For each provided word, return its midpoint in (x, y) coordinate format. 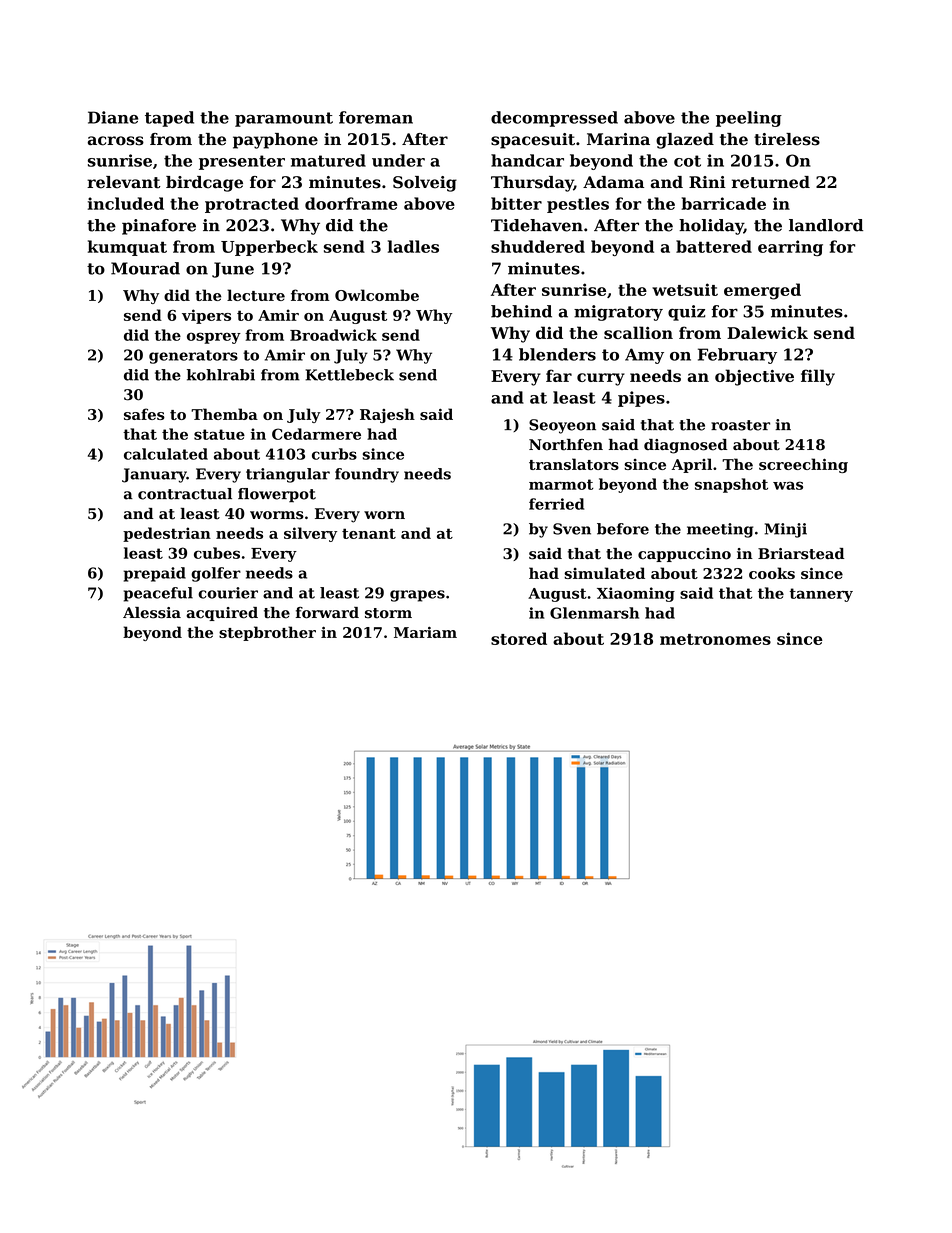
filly (818, 377)
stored (519, 638)
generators (193, 357)
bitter (516, 203)
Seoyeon (562, 426)
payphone (275, 141)
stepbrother (267, 633)
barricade (723, 203)
